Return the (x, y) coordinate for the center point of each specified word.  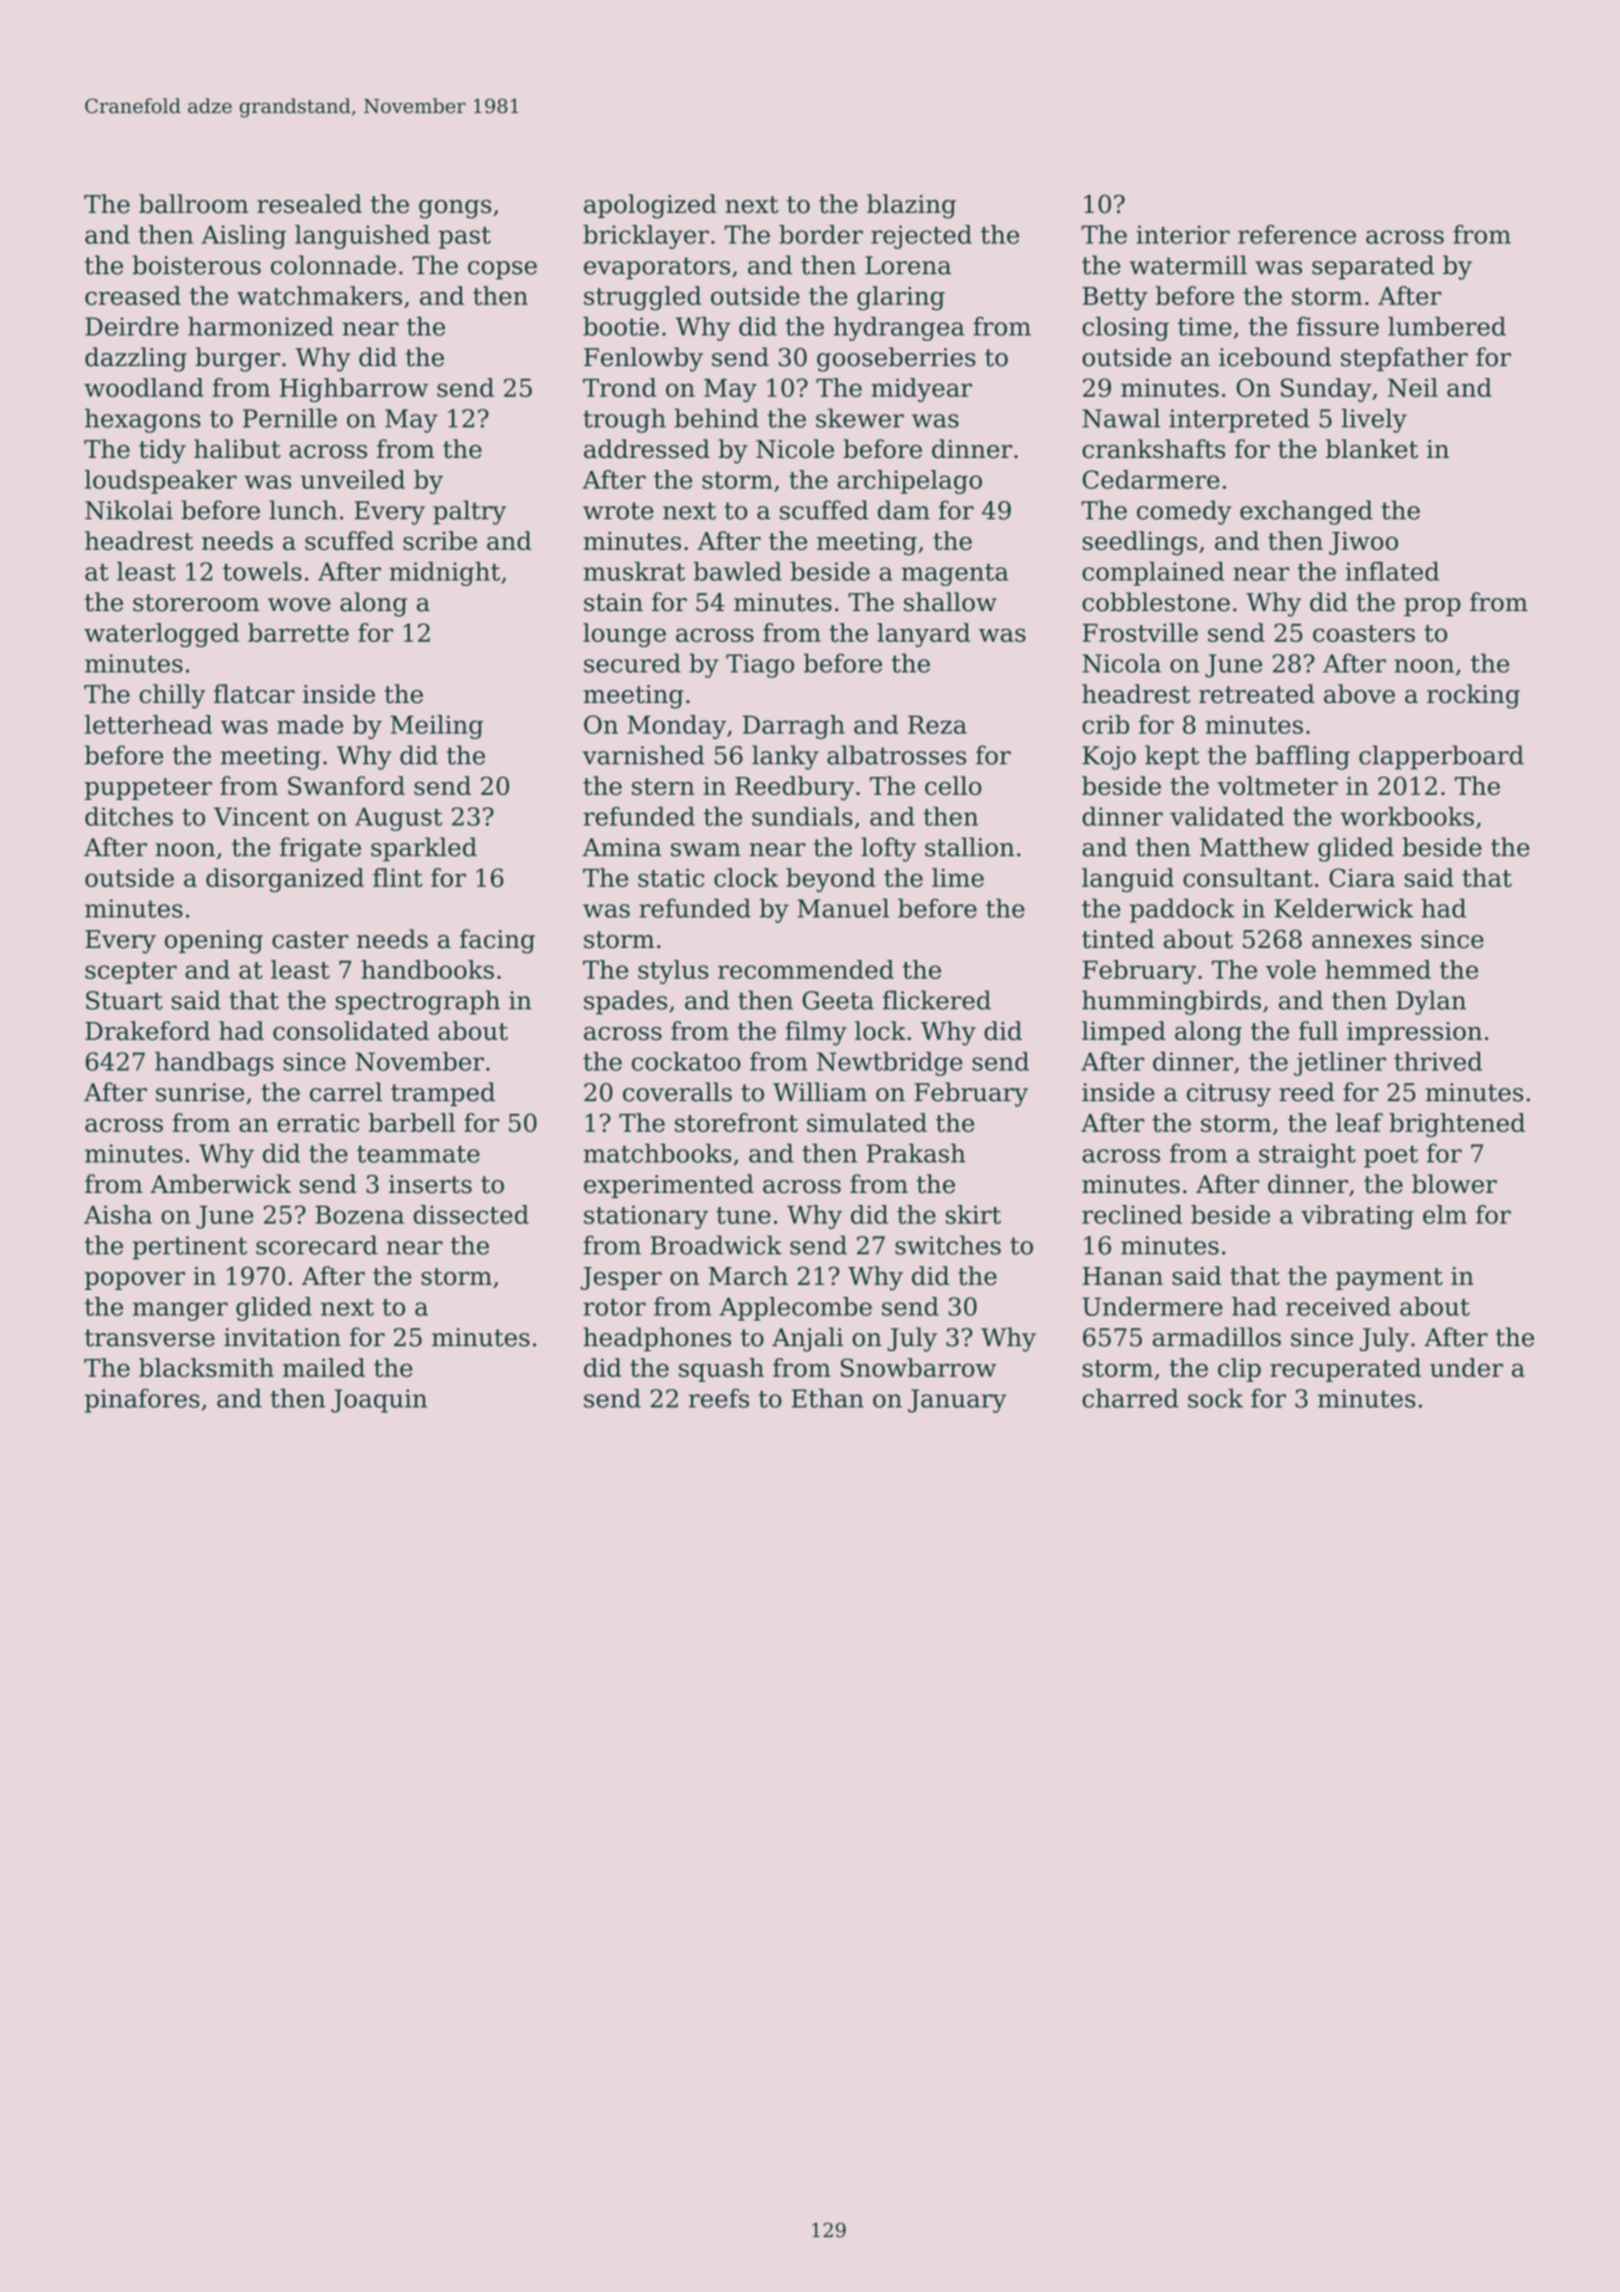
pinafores (142, 1401)
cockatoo (686, 1061)
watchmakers (319, 295)
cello (953, 785)
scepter (131, 973)
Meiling (436, 727)
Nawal (1121, 418)
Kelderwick (1343, 908)
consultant (1248, 877)
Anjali (807, 1339)
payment (1389, 1279)
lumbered (1447, 326)
